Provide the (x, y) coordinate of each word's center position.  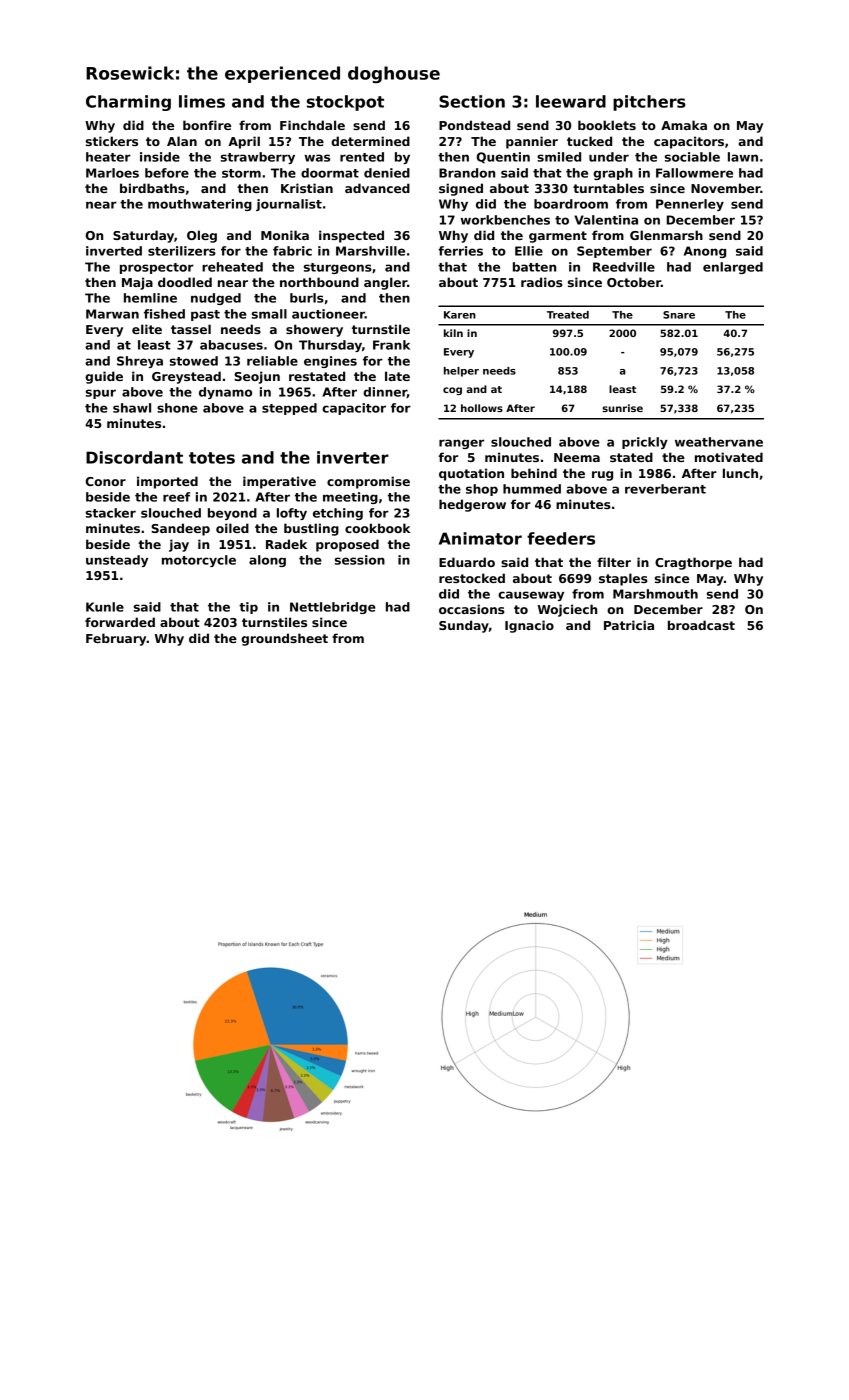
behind (534, 473)
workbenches (505, 220)
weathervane (719, 442)
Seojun (257, 377)
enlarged (733, 268)
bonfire (207, 125)
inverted (114, 251)
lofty (292, 514)
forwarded (120, 622)
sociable (692, 157)
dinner (385, 392)
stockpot (345, 103)
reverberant (665, 489)
